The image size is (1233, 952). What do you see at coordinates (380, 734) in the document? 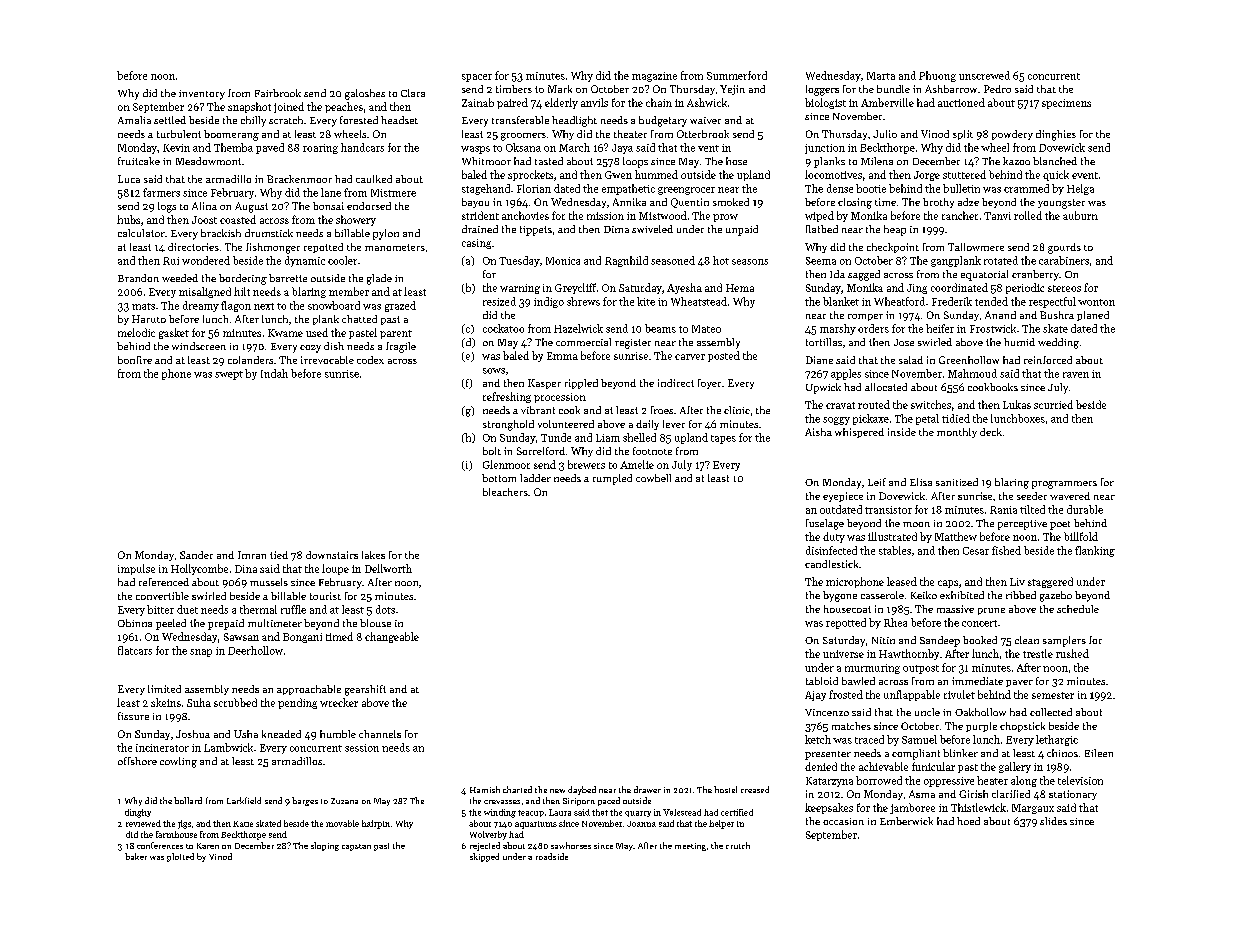
I see `channels` at bounding box center [380, 734].
